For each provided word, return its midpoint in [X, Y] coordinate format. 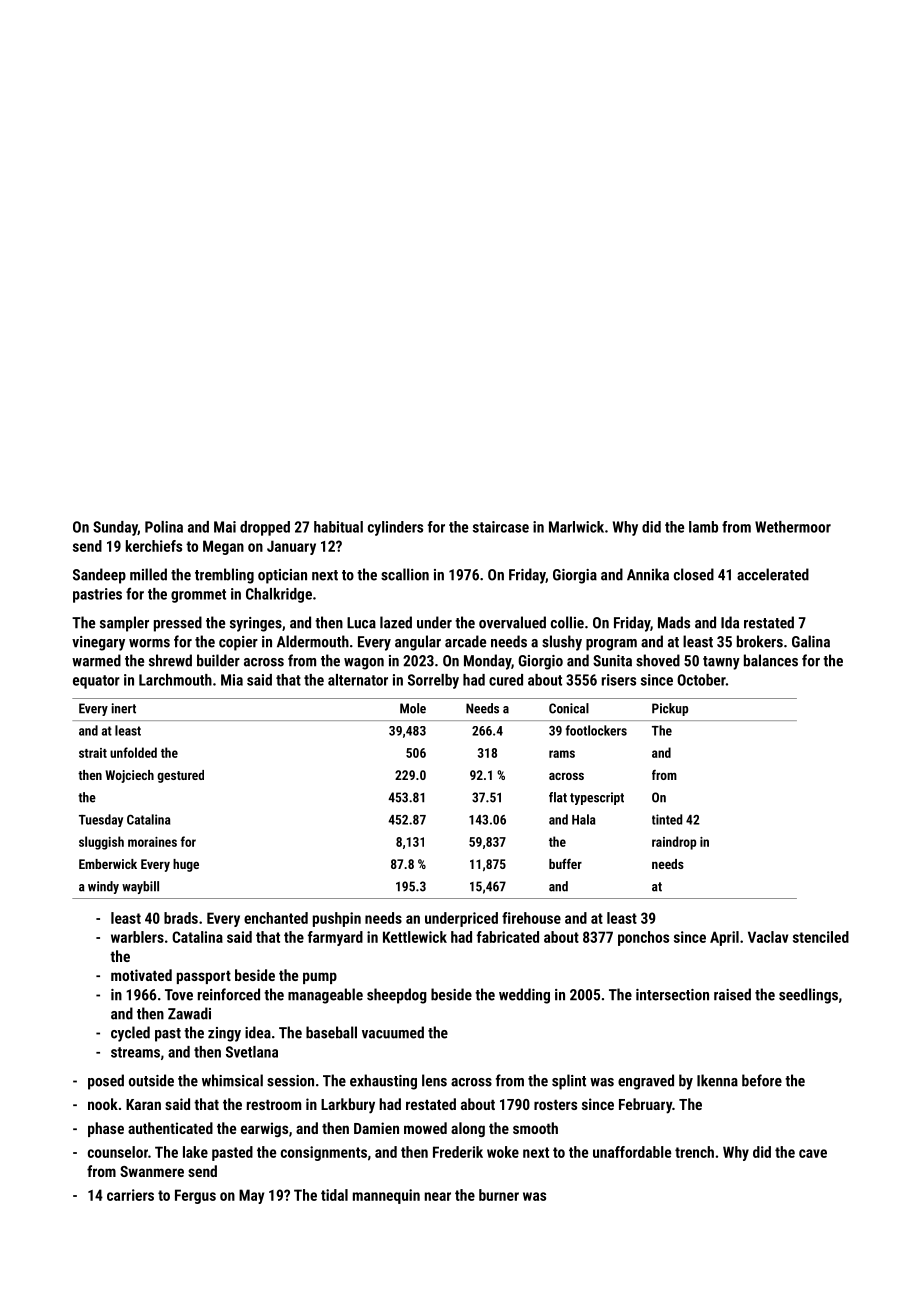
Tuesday [101, 820]
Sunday [115, 528]
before [762, 1080]
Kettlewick [415, 937]
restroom [274, 1105]
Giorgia [575, 576]
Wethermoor [793, 527]
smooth [535, 1128]
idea [258, 1032]
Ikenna [717, 1080]
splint [569, 1082]
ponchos [643, 938]
